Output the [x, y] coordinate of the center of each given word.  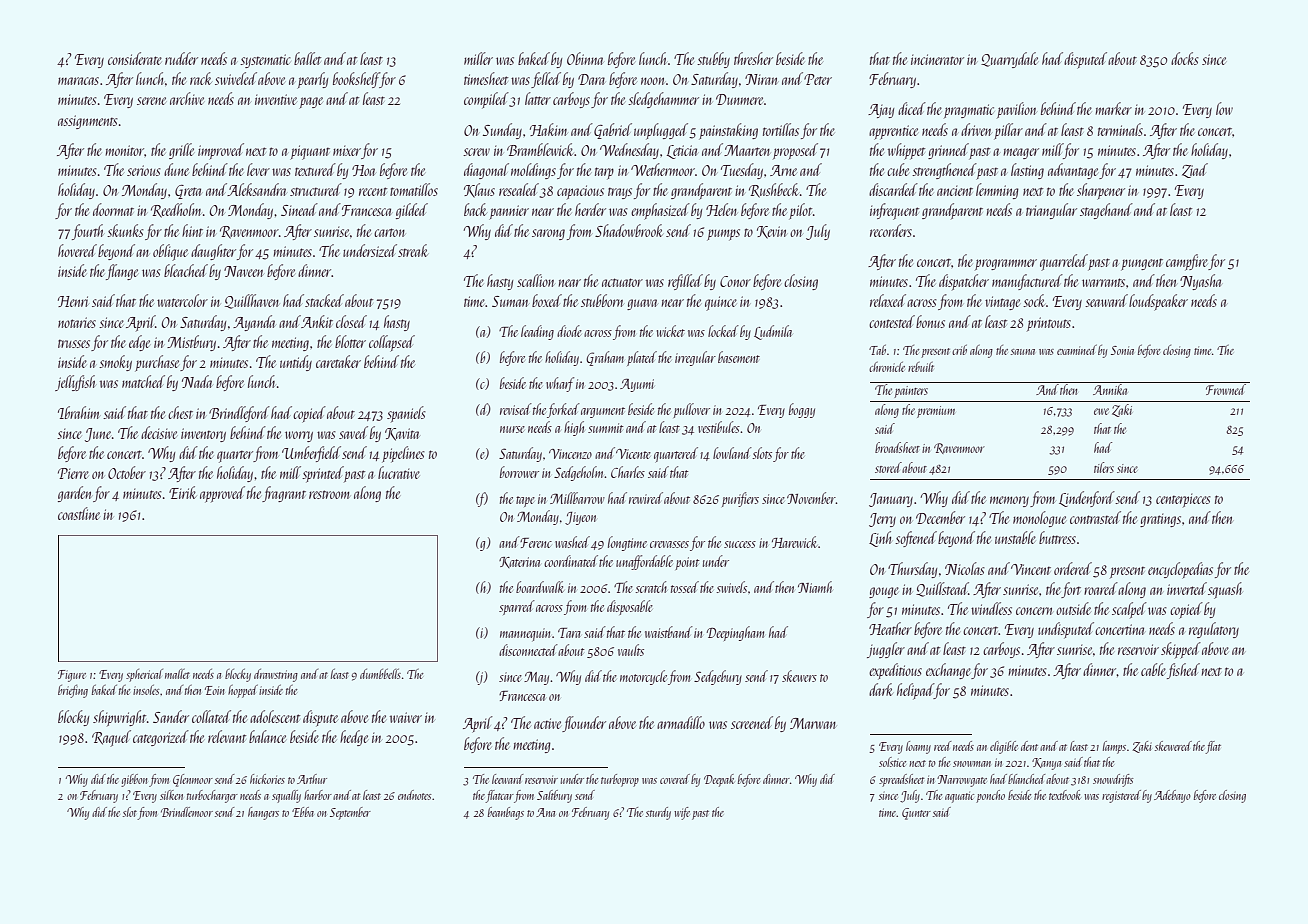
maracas [78, 81]
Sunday [502, 131]
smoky [115, 363]
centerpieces [1183, 500]
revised [516, 409]
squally [286, 796]
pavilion [1017, 110]
